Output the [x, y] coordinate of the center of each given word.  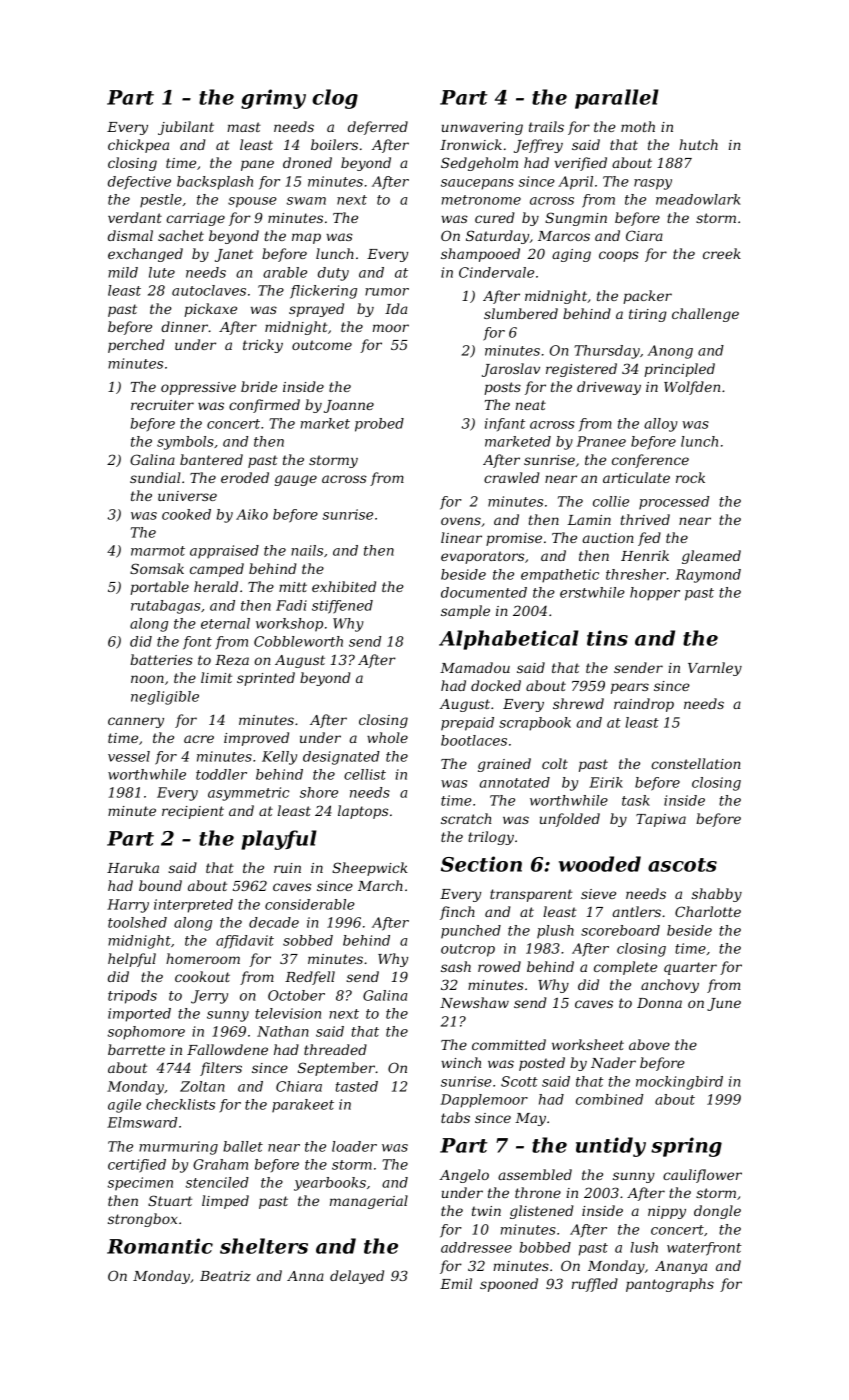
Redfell [310, 978]
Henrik [645, 555]
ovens [461, 521]
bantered [211, 459]
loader [354, 1146]
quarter [690, 968]
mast [244, 127]
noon [147, 679]
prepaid [467, 724]
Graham [220, 1164]
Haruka [133, 867]
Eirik [606, 782]
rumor [387, 292]
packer [647, 297]
